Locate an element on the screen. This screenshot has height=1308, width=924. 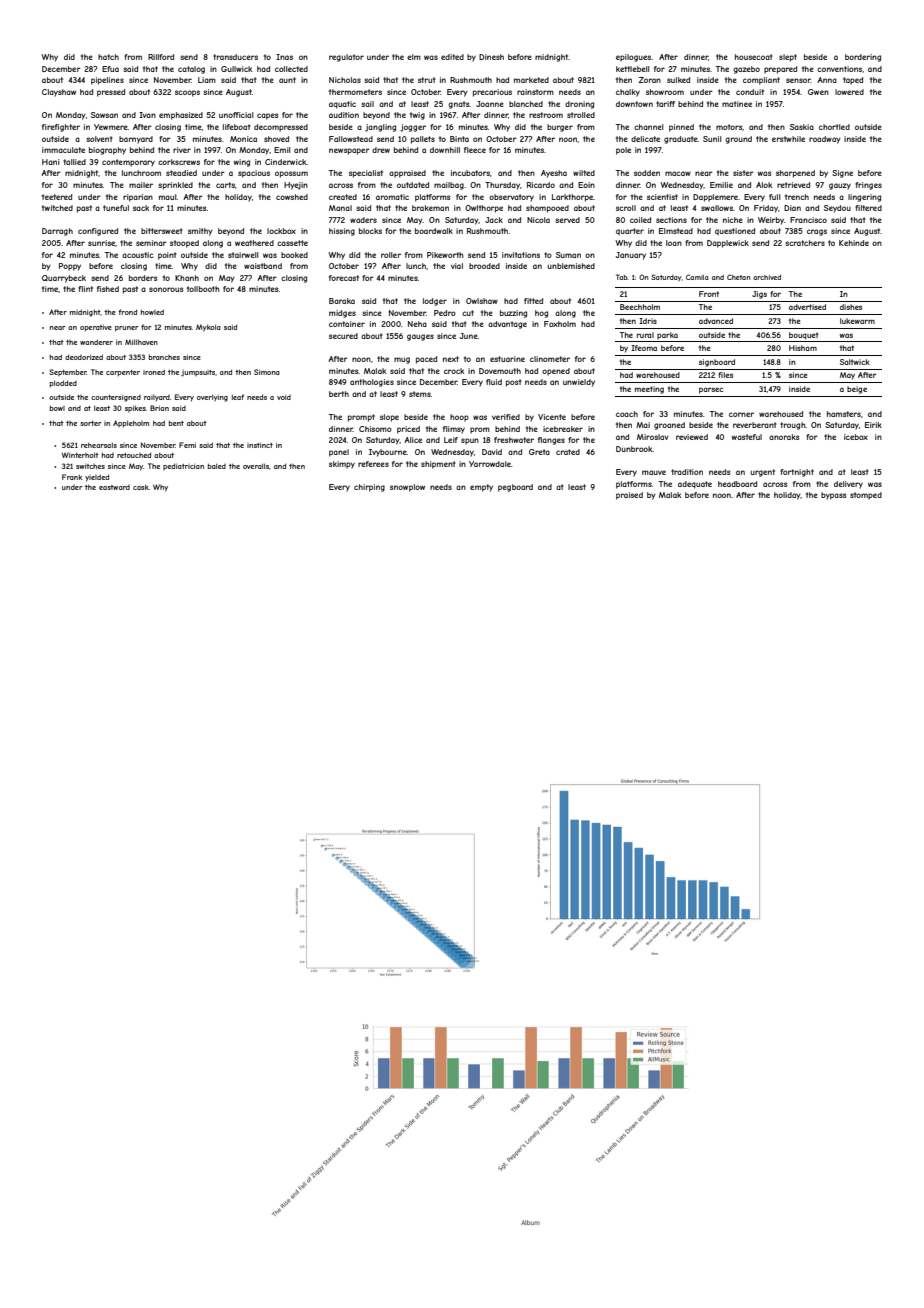
empty is located at coordinates (481, 488).
